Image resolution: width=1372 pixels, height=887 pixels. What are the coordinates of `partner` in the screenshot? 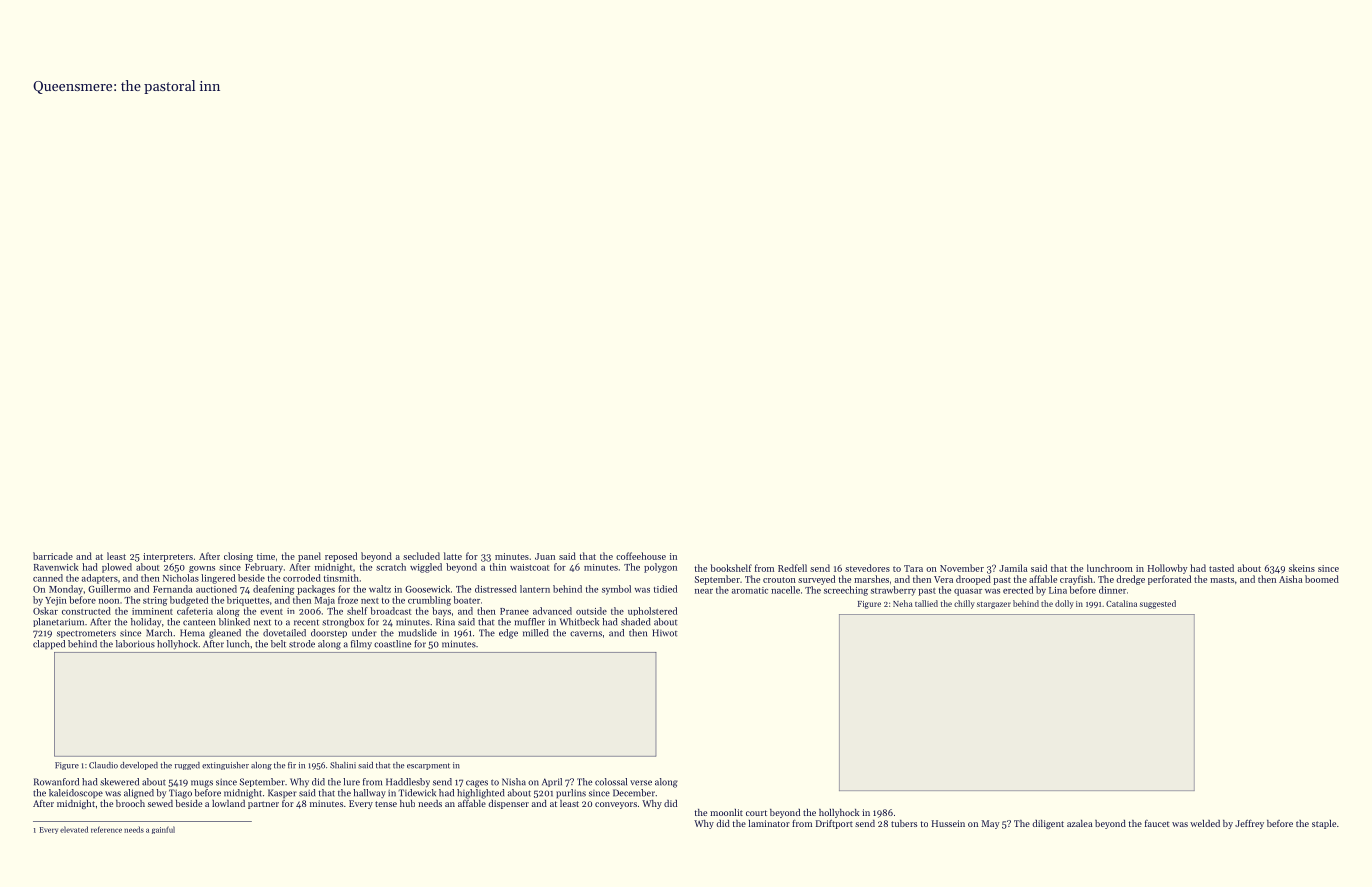 It's located at (263, 805).
